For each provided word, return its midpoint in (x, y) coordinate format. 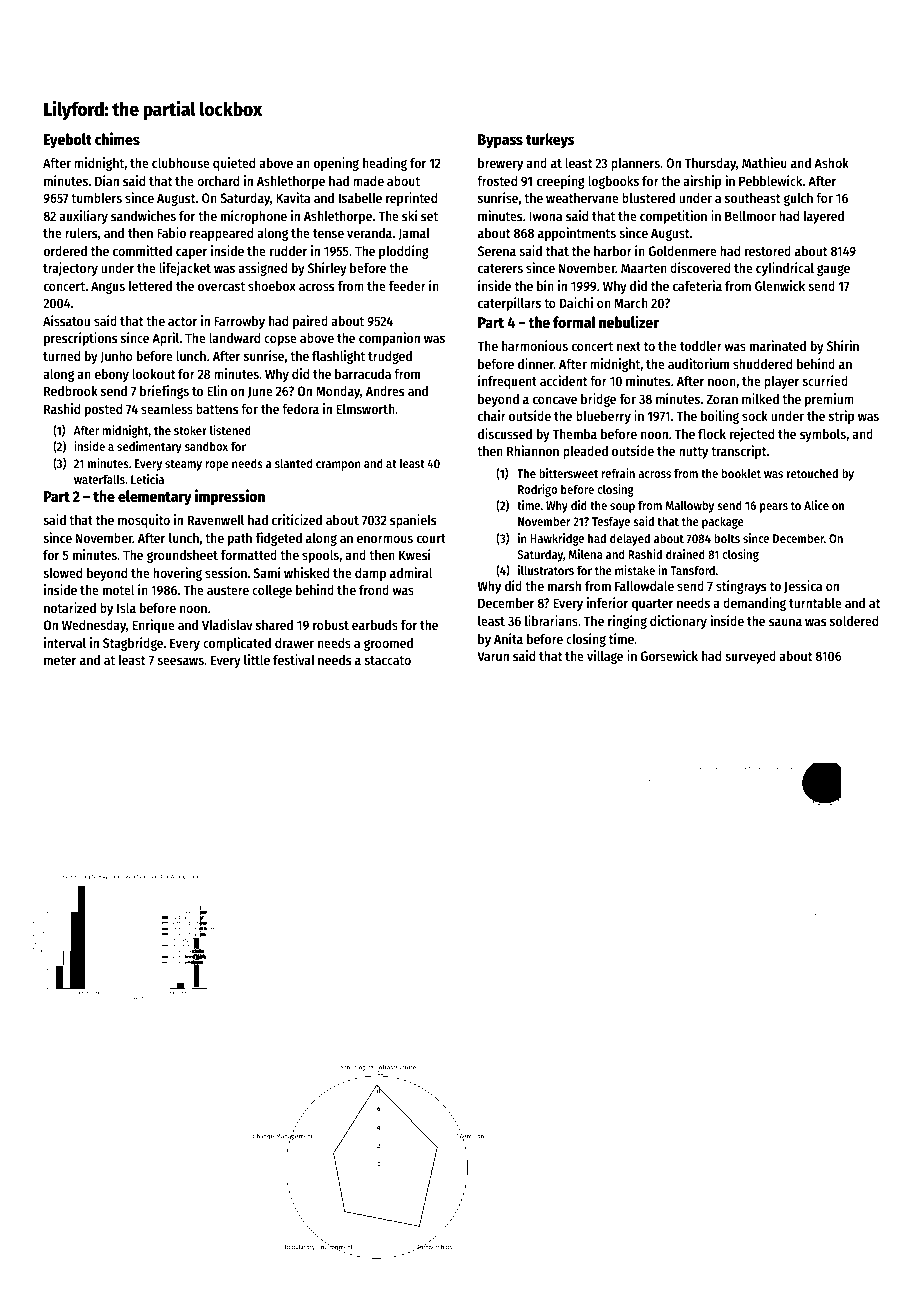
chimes (117, 138)
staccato (387, 660)
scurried (825, 380)
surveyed (750, 657)
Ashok (831, 163)
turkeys (550, 141)
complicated (237, 644)
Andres (385, 391)
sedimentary (149, 447)
